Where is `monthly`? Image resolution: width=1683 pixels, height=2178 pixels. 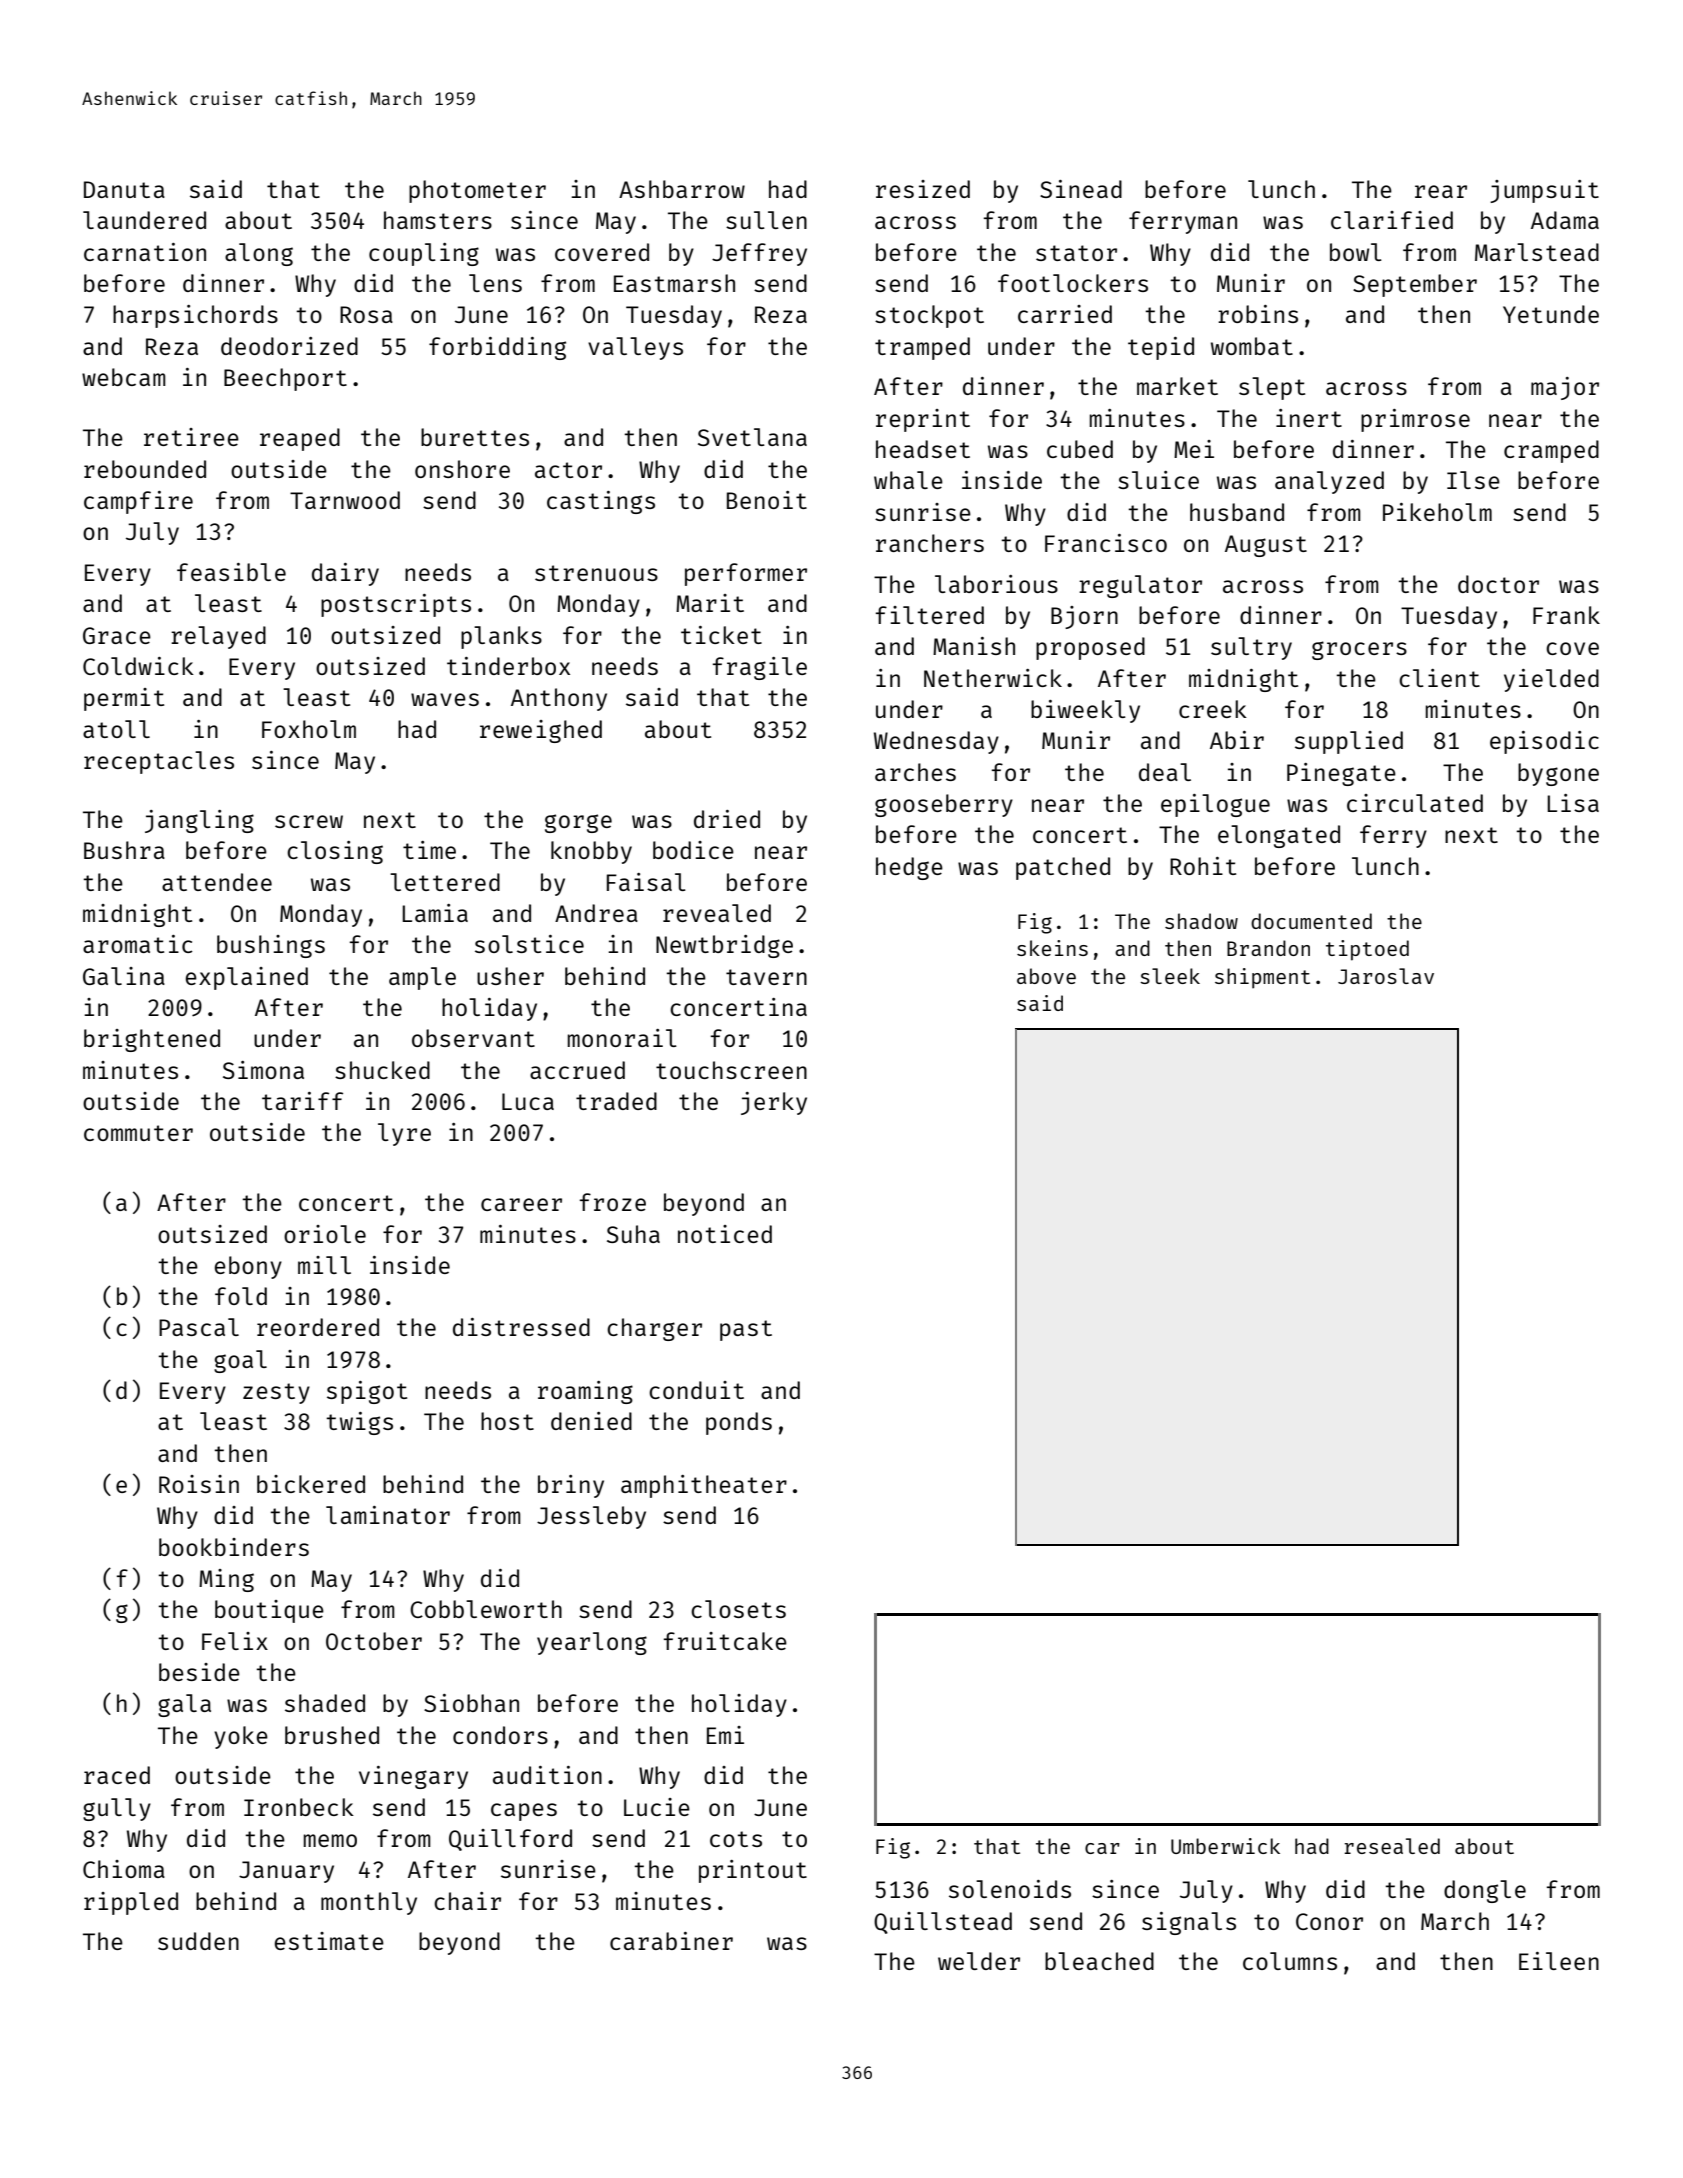 monthly is located at coordinates (369, 1903).
